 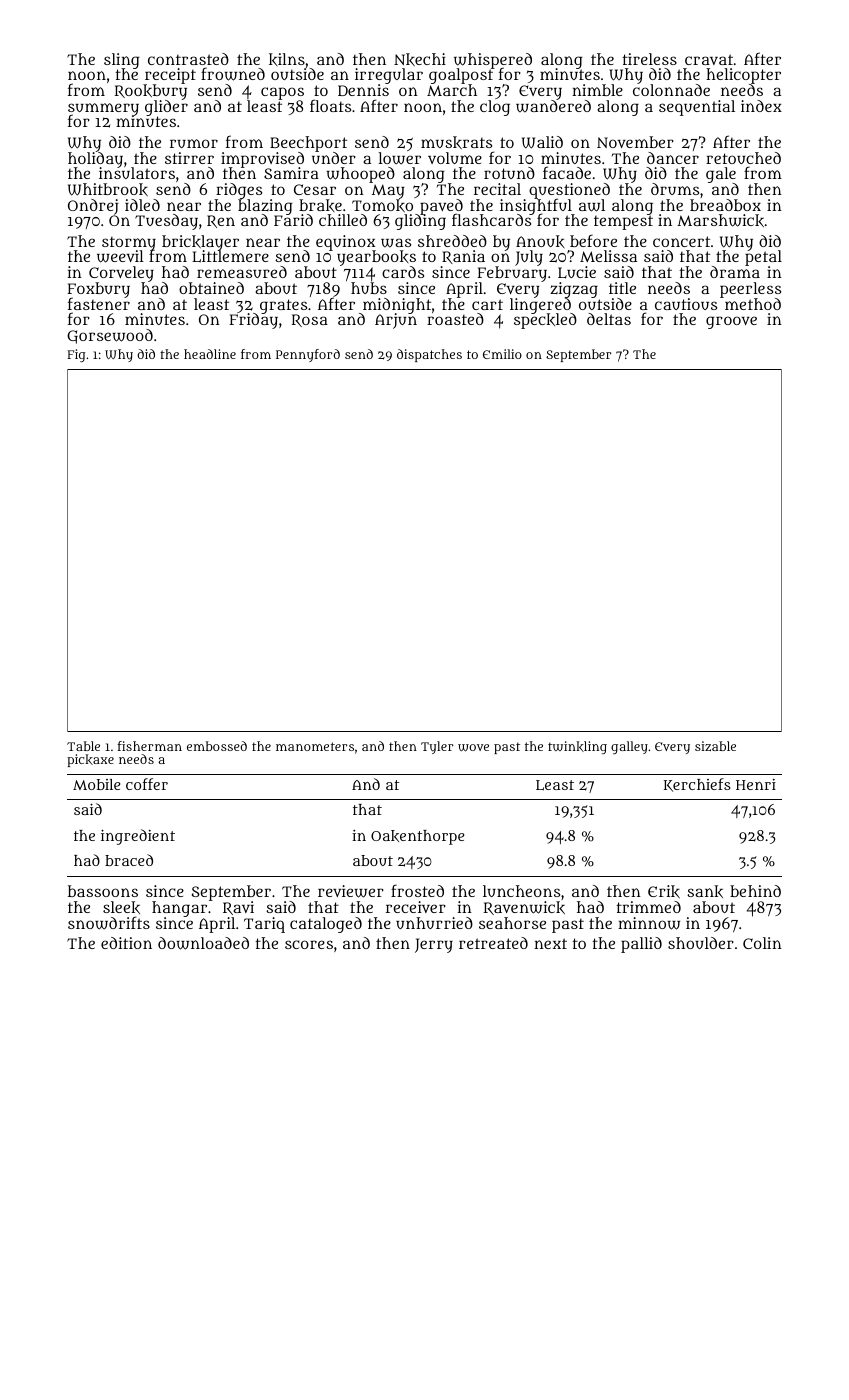 What do you see at coordinates (529, 258) in the screenshot?
I see `July` at bounding box center [529, 258].
